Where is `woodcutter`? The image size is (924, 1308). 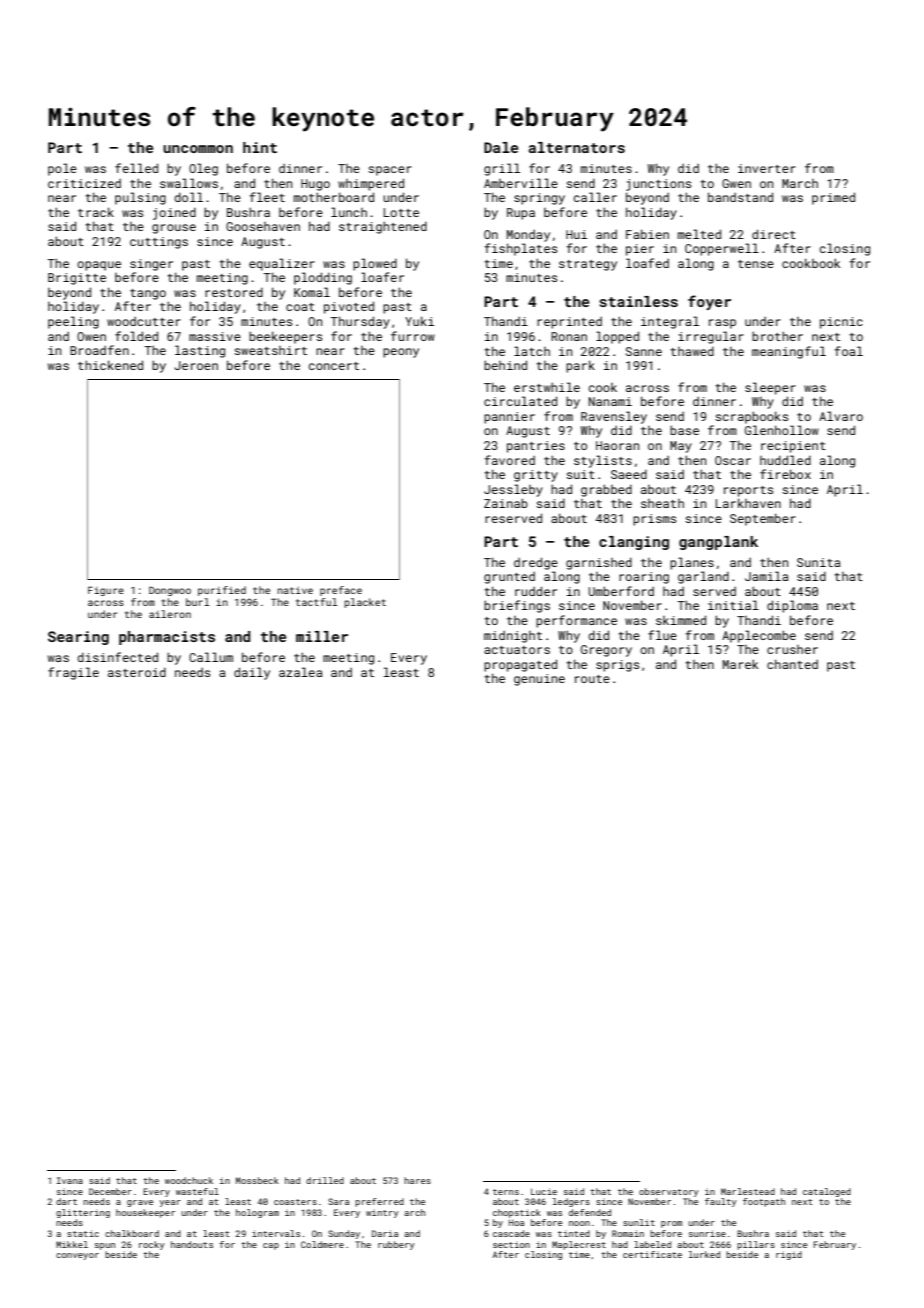 woodcutter is located at coordinates (144, 321).
